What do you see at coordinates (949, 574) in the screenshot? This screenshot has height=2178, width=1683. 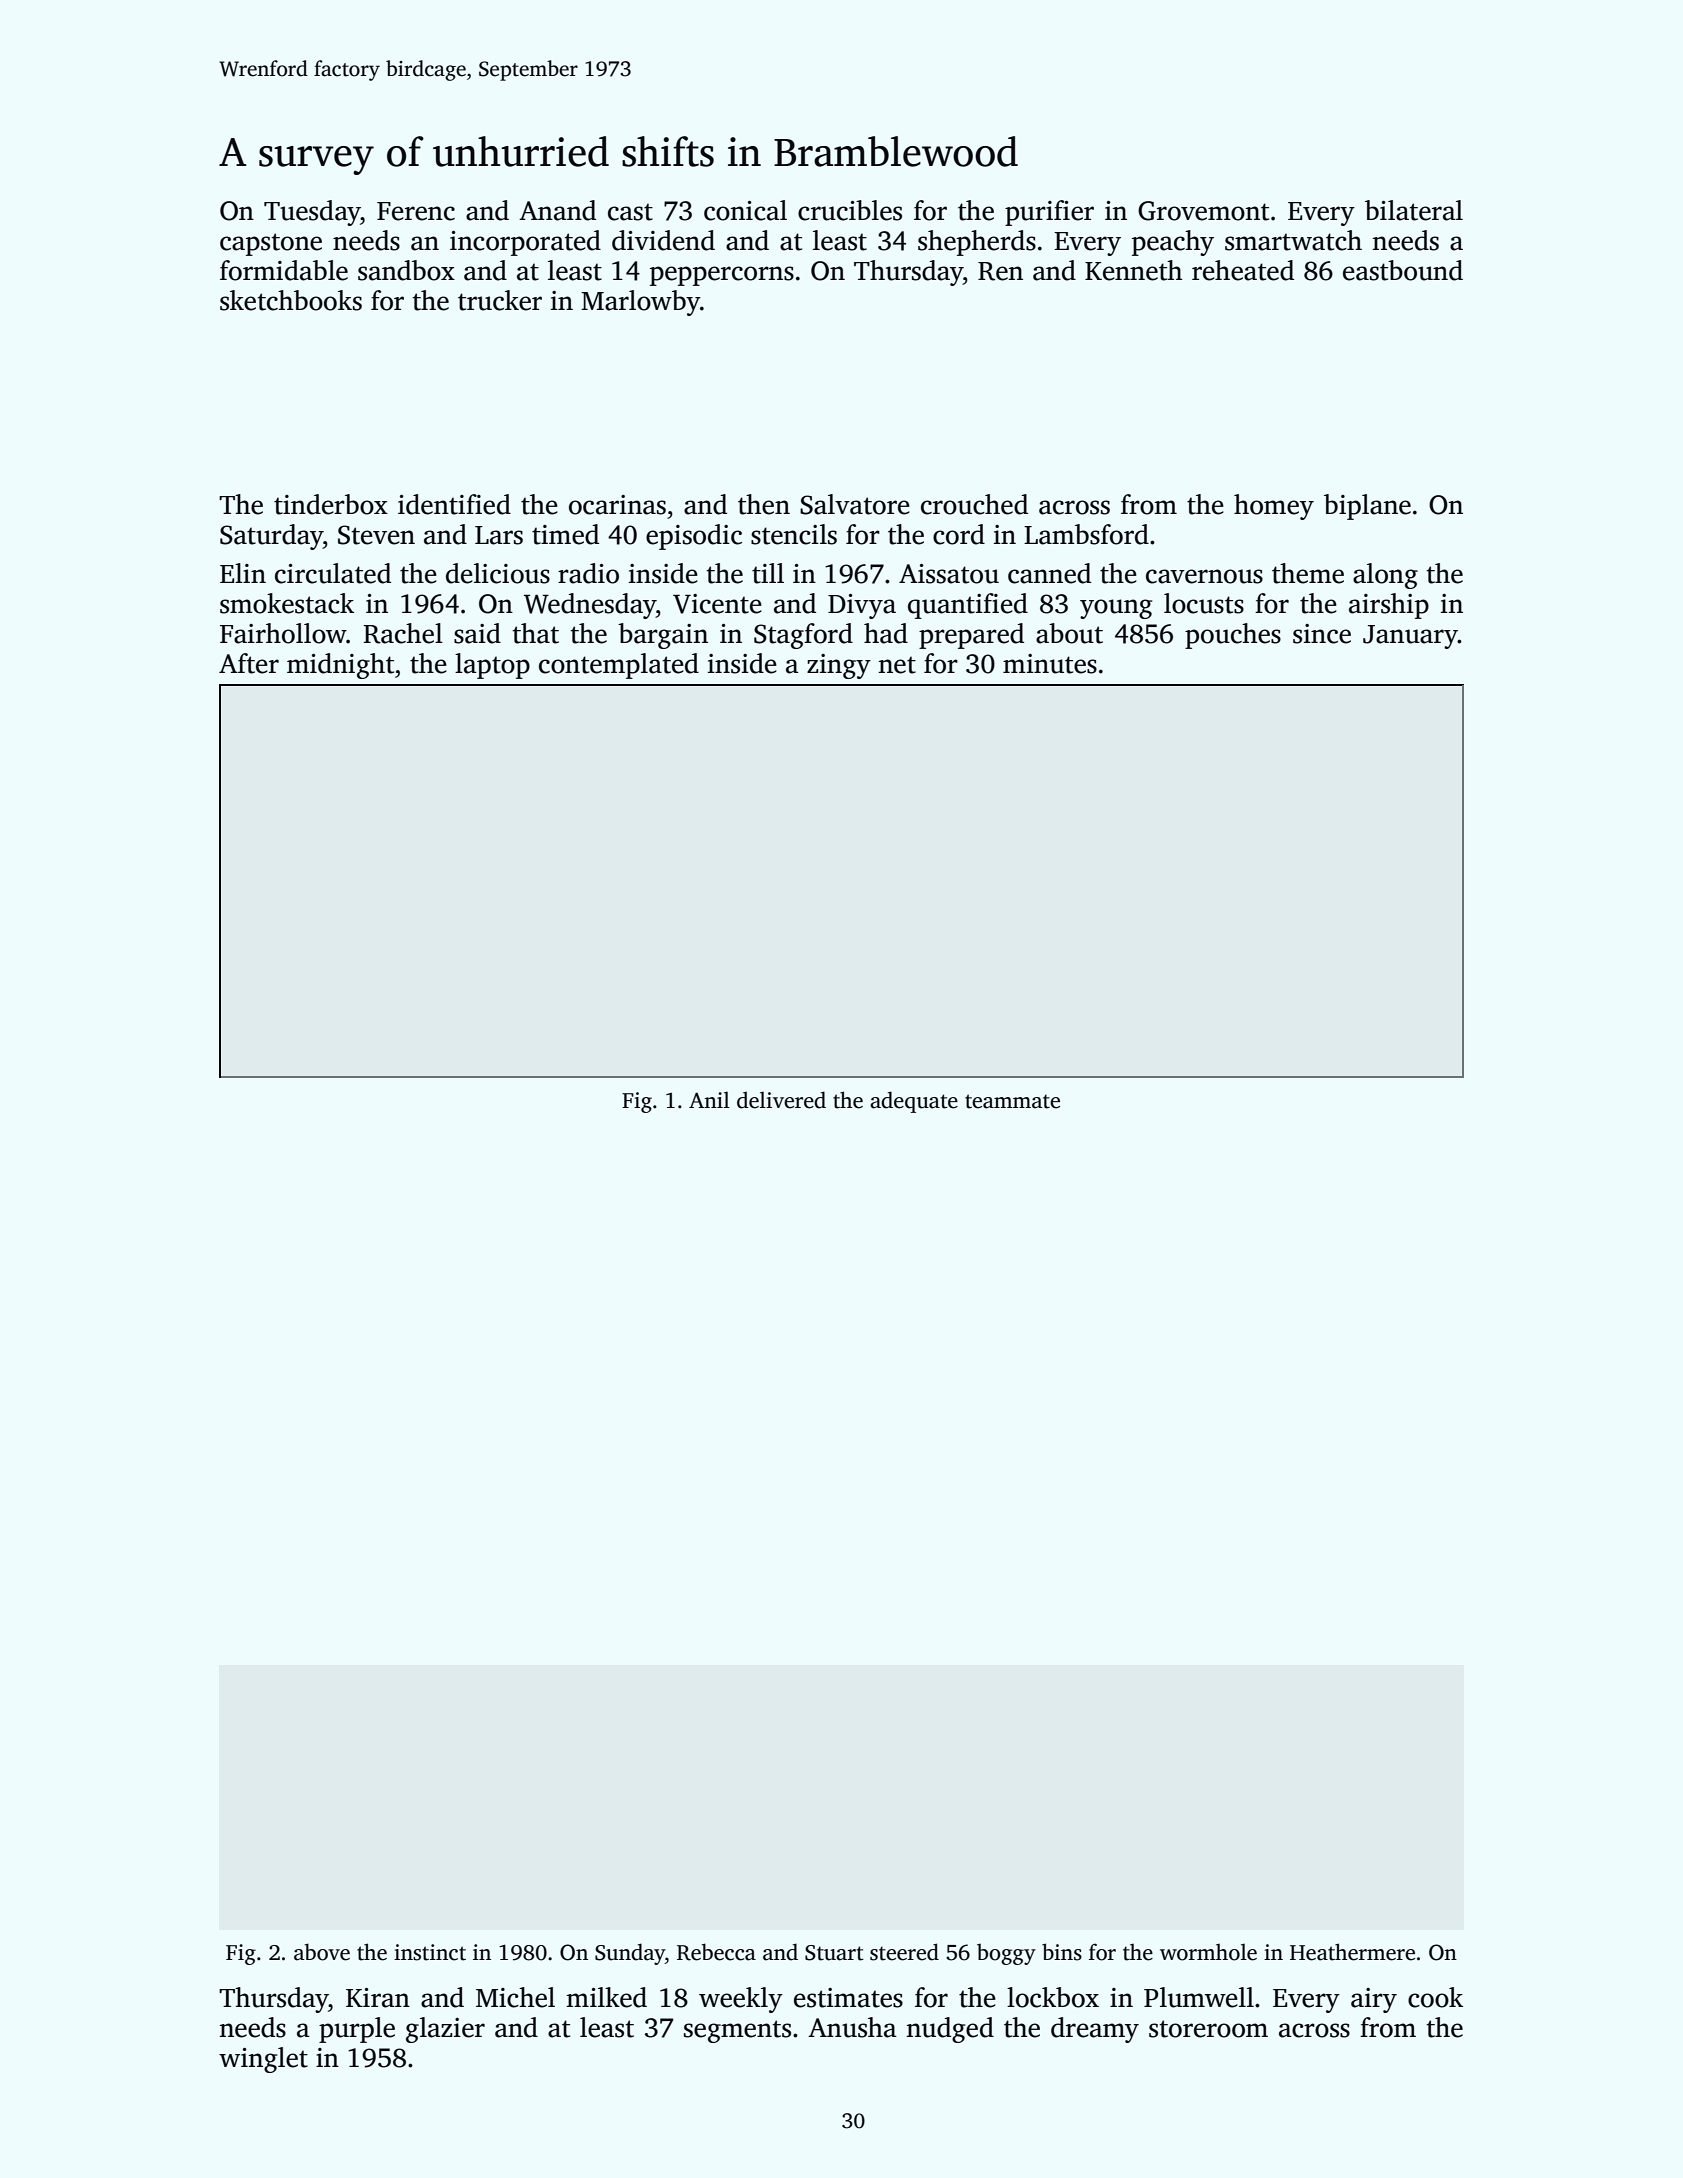 I see `Aissatou` at bounding box center [949, 574].
